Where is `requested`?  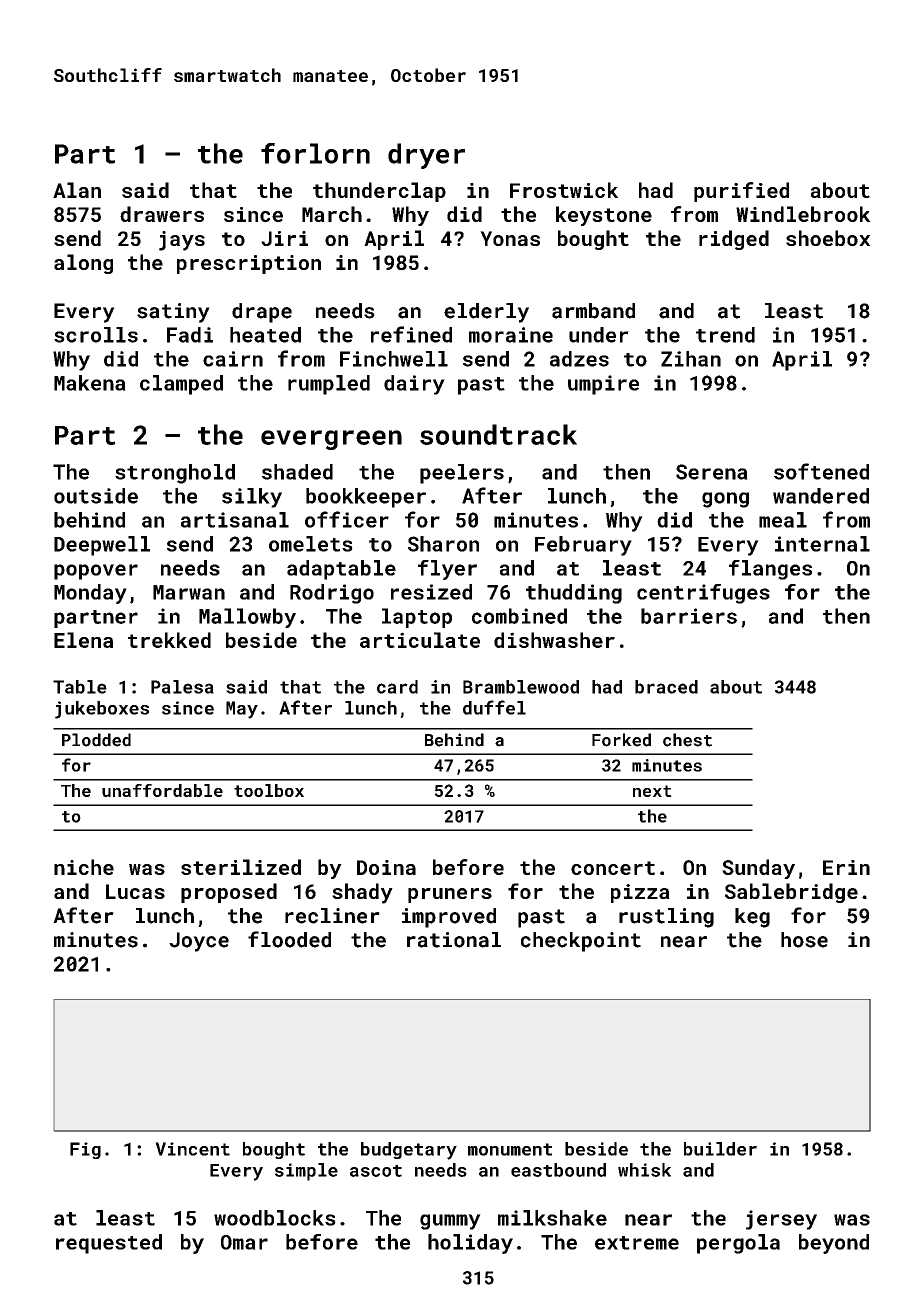
requested is located at coordinates (109, 1244).
